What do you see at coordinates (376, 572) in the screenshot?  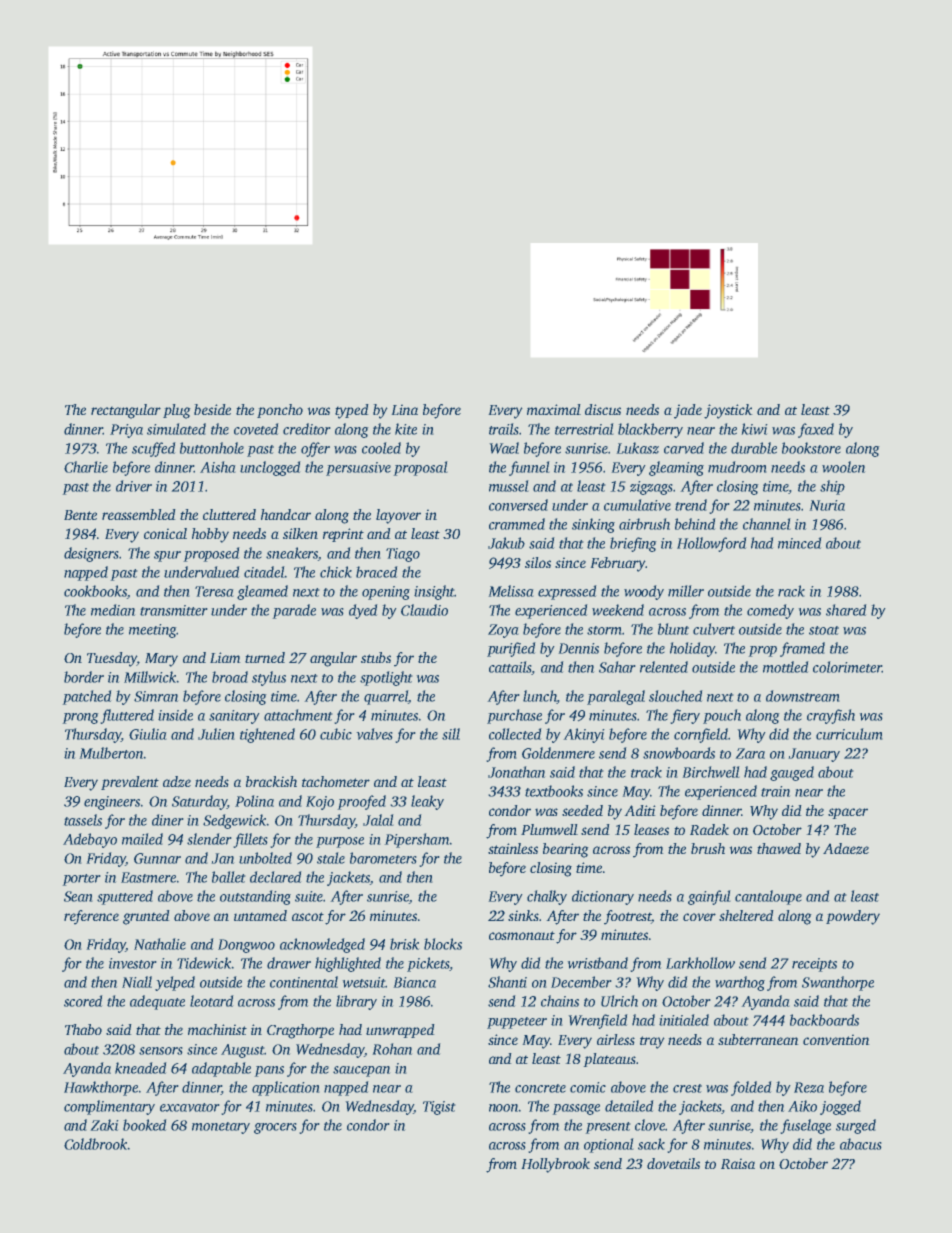 I see `braced` at bounding box center [376, 572].
